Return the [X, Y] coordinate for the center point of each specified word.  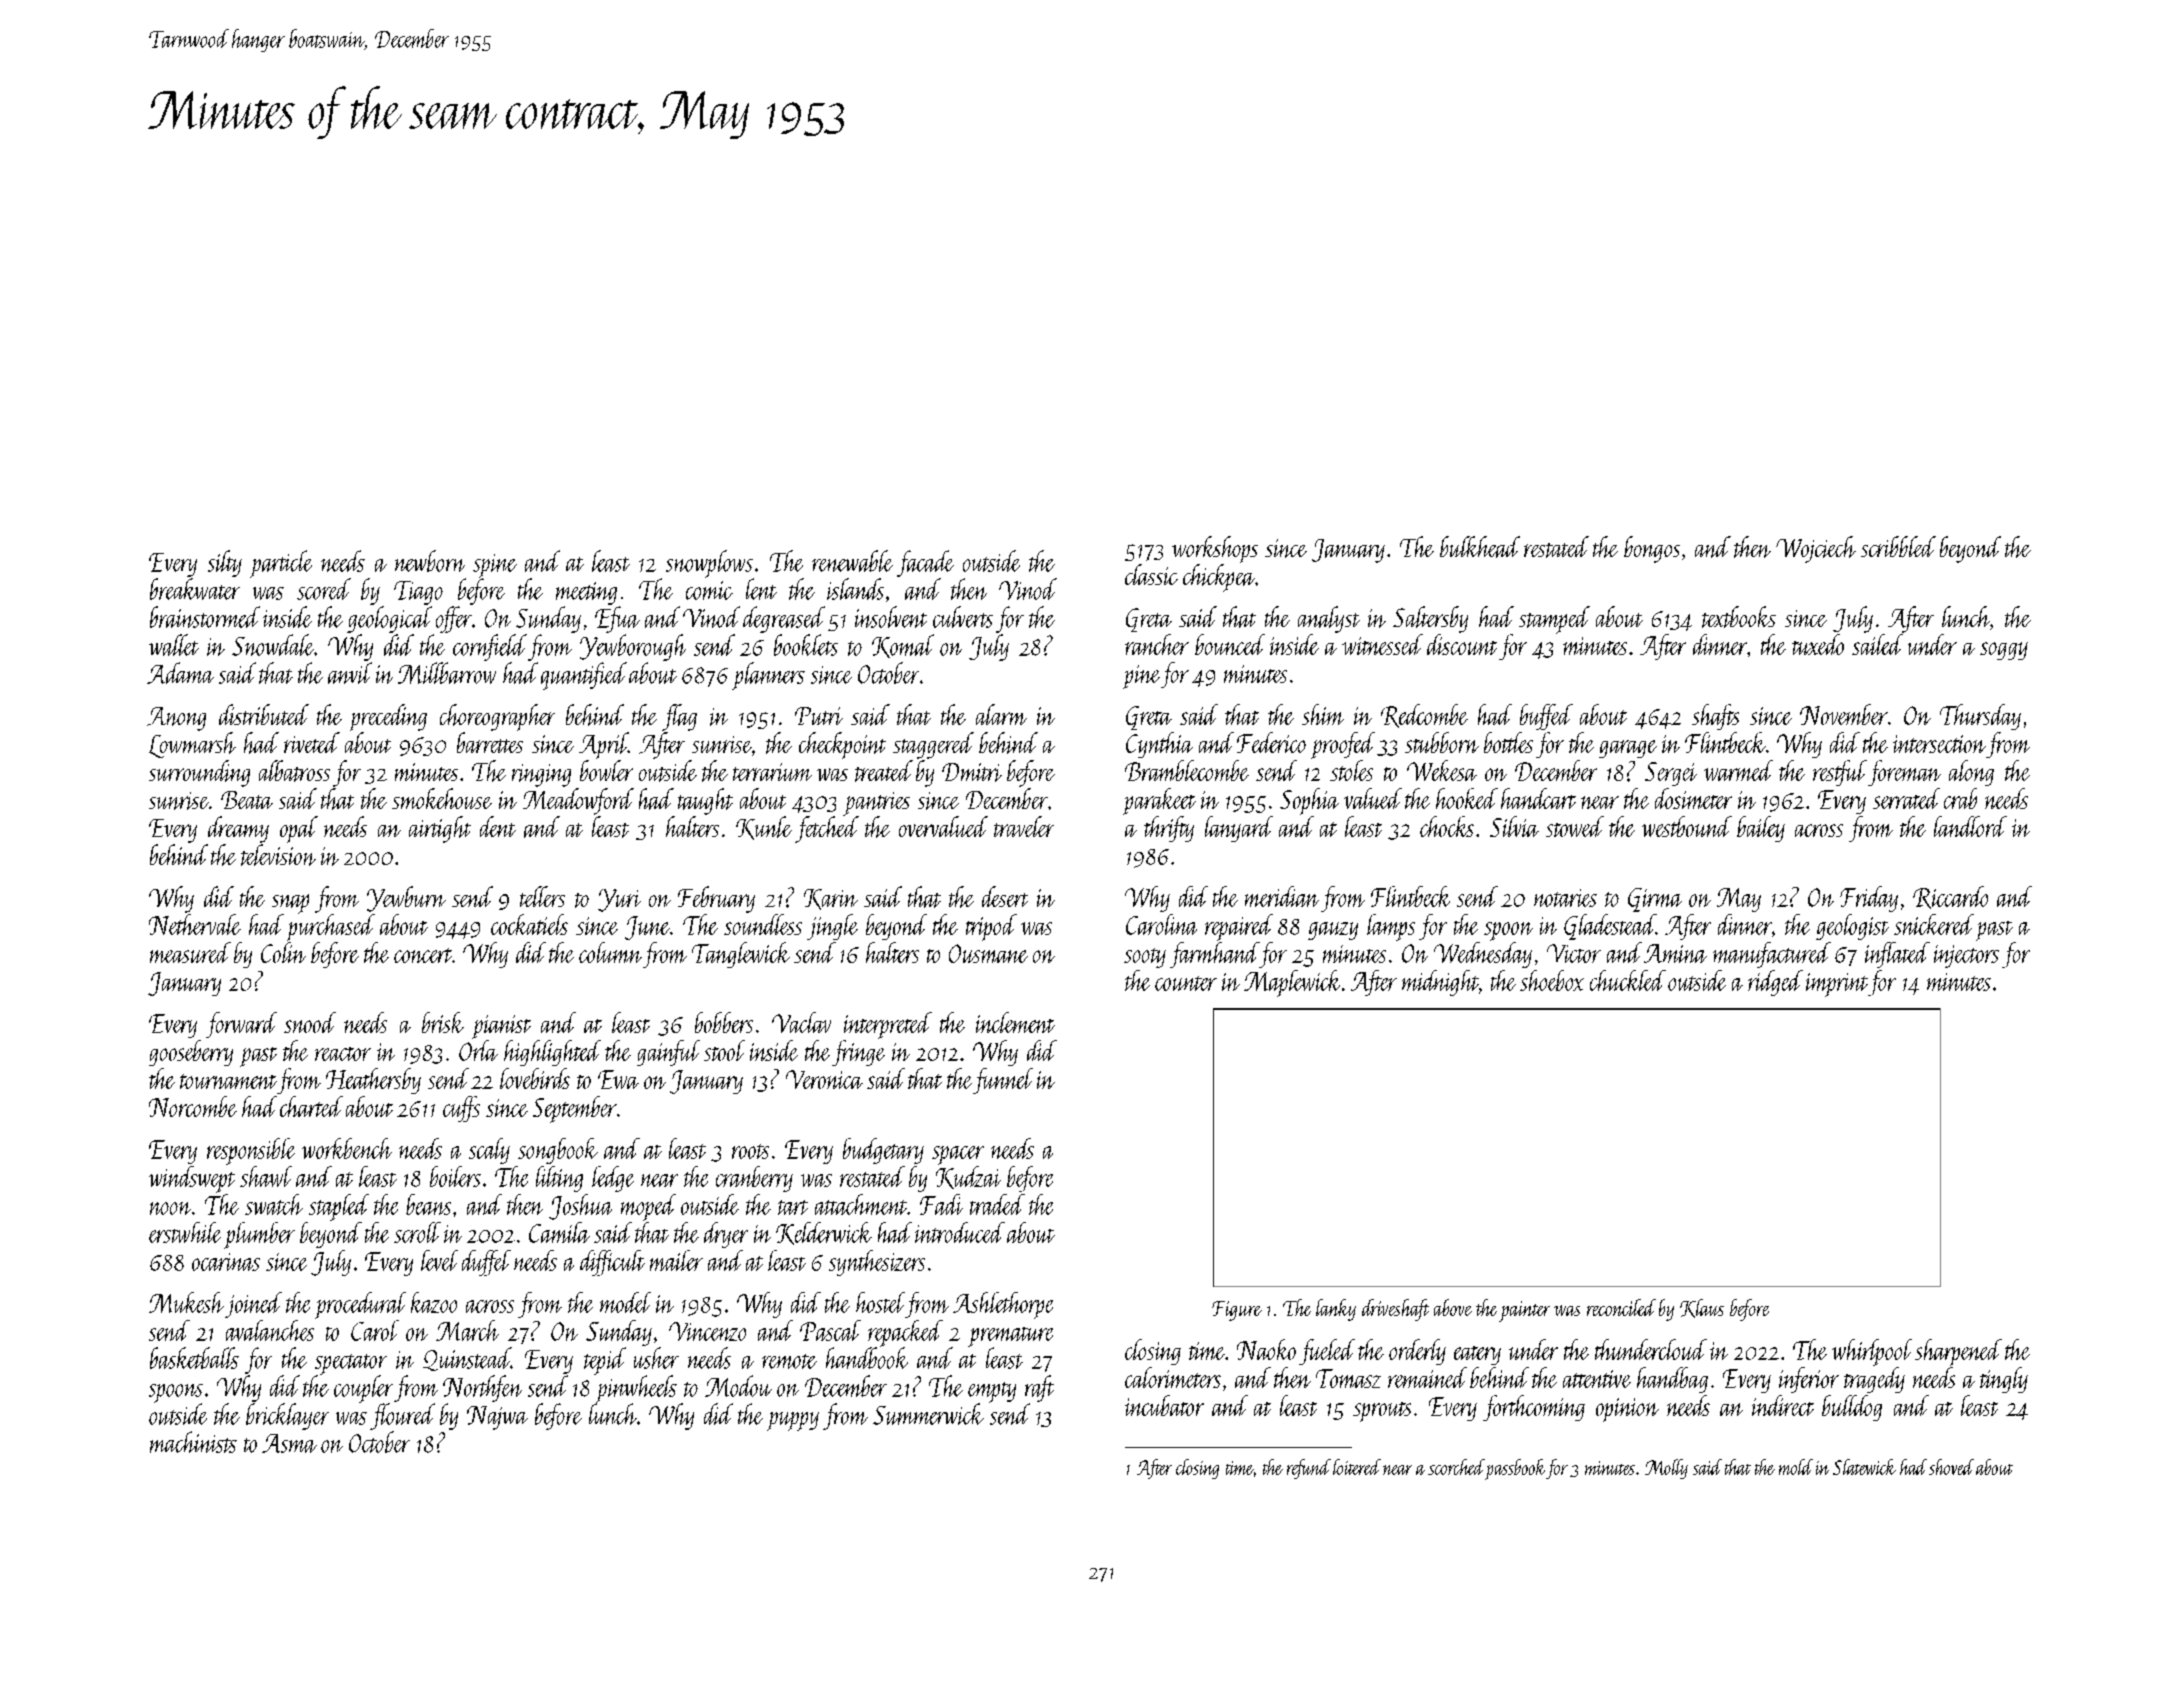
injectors [1966, 956]
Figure [1237, 1311]
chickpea [1219, 578]
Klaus [1702, 1308]
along [1971, 773]
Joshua [580, 1207]
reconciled [1621, 1307]
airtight [440, 829]
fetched [827, 829]
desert [1005, 896]
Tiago [418, 593]
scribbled [1898, 546]
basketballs [194, 1358]
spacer [958, 1155]
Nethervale [195, 924]
